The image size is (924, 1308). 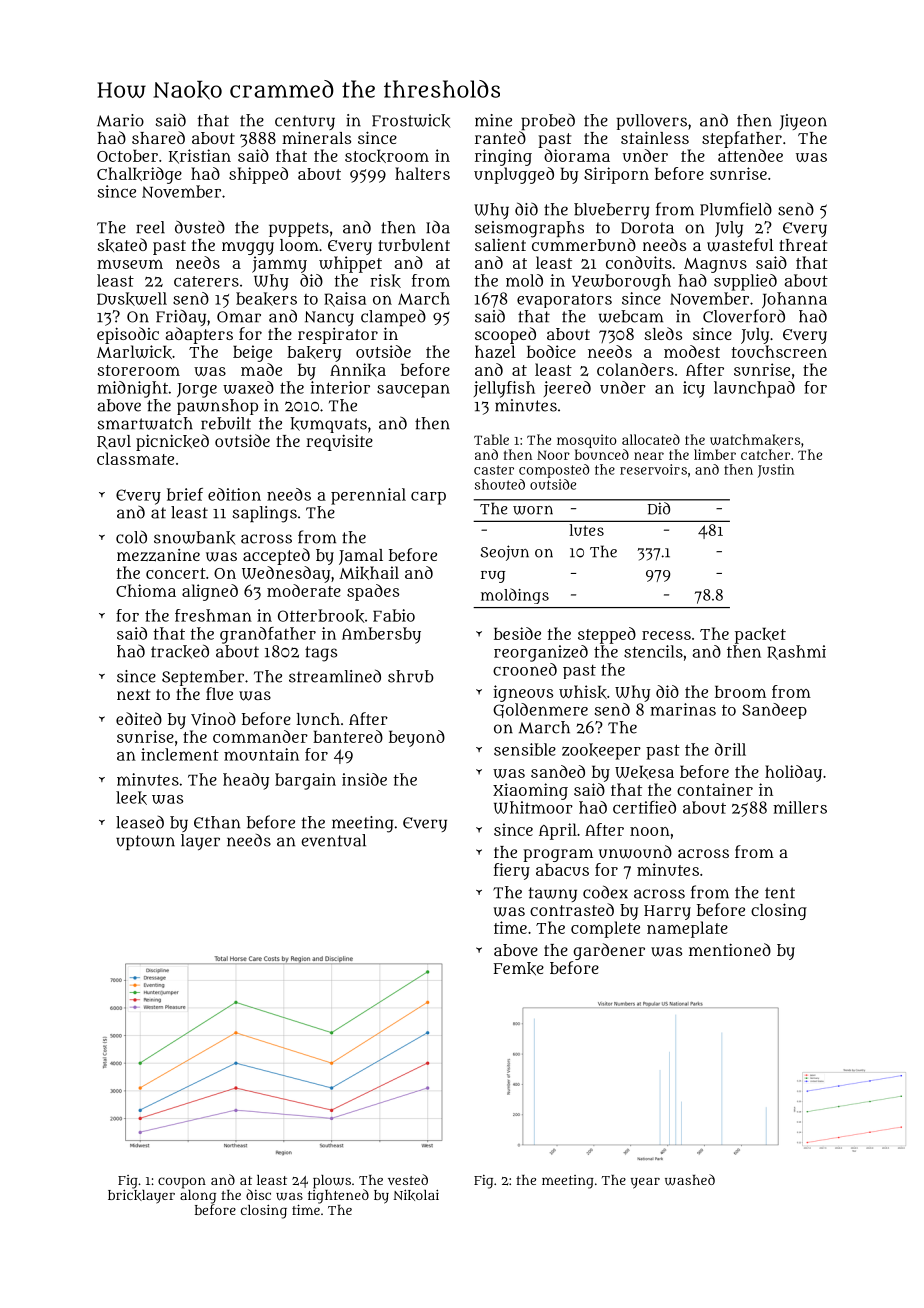 I want to click on Justin, so click(x=776, y=471).
